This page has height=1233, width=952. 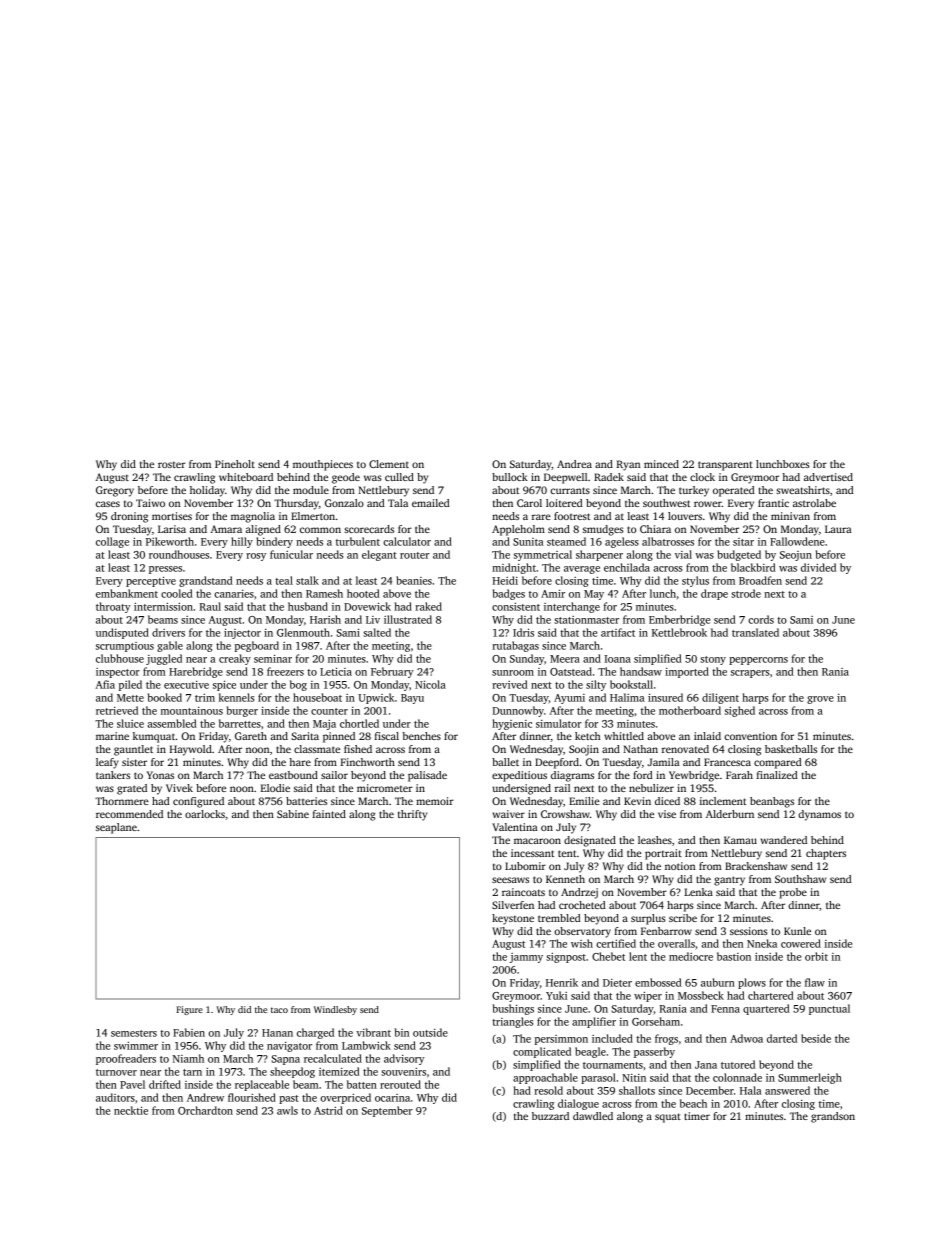 What do you see at coordinates (828, 477) in the page?
I see `advertised` at bounding box center [828, 477].
